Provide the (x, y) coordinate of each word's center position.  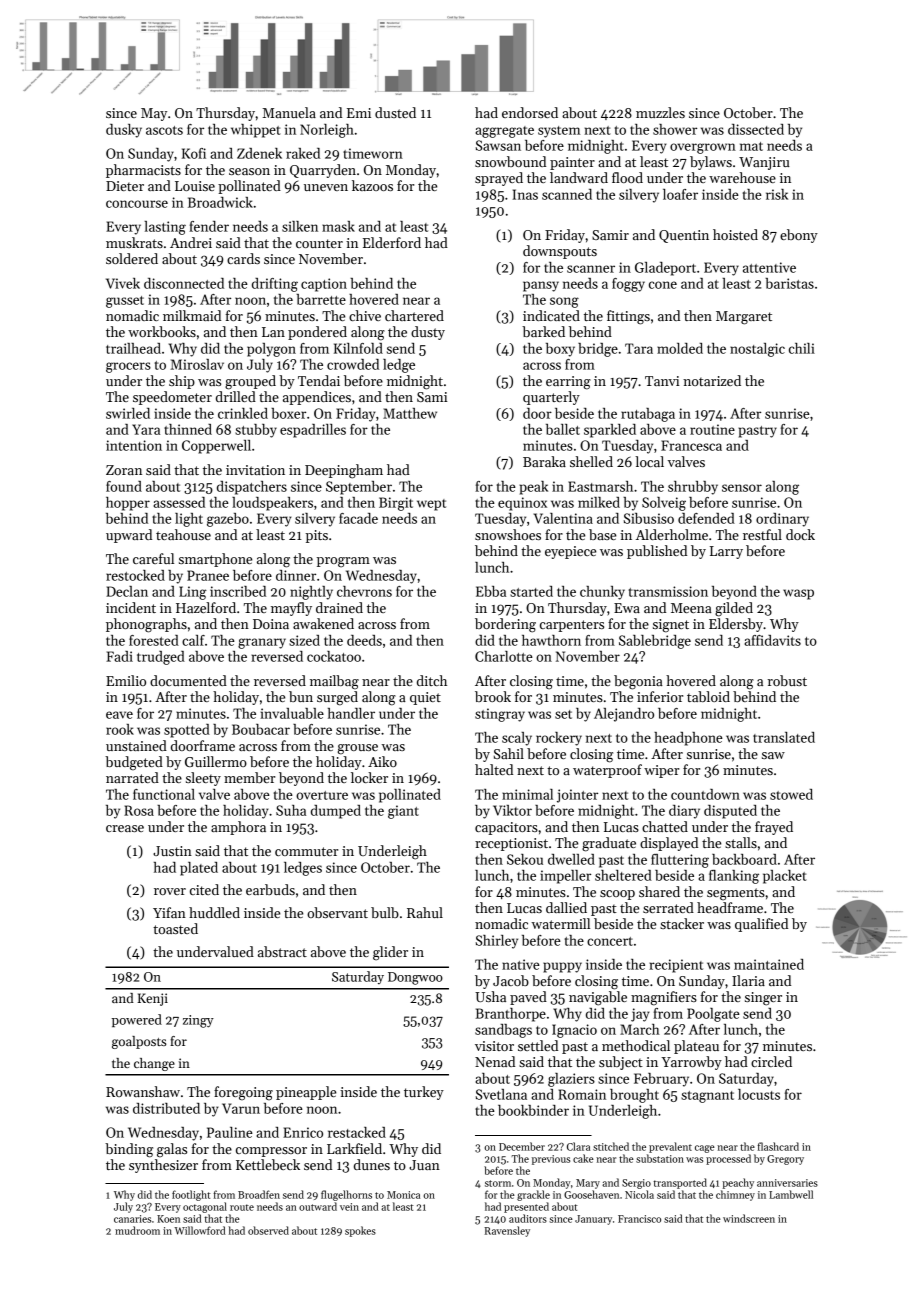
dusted (395, 112)
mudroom (137, 1230)
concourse (137, 204)
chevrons (364, 591)
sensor (742, 488)
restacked (357, 1132)
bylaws (711, 163)
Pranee (208, 575)
